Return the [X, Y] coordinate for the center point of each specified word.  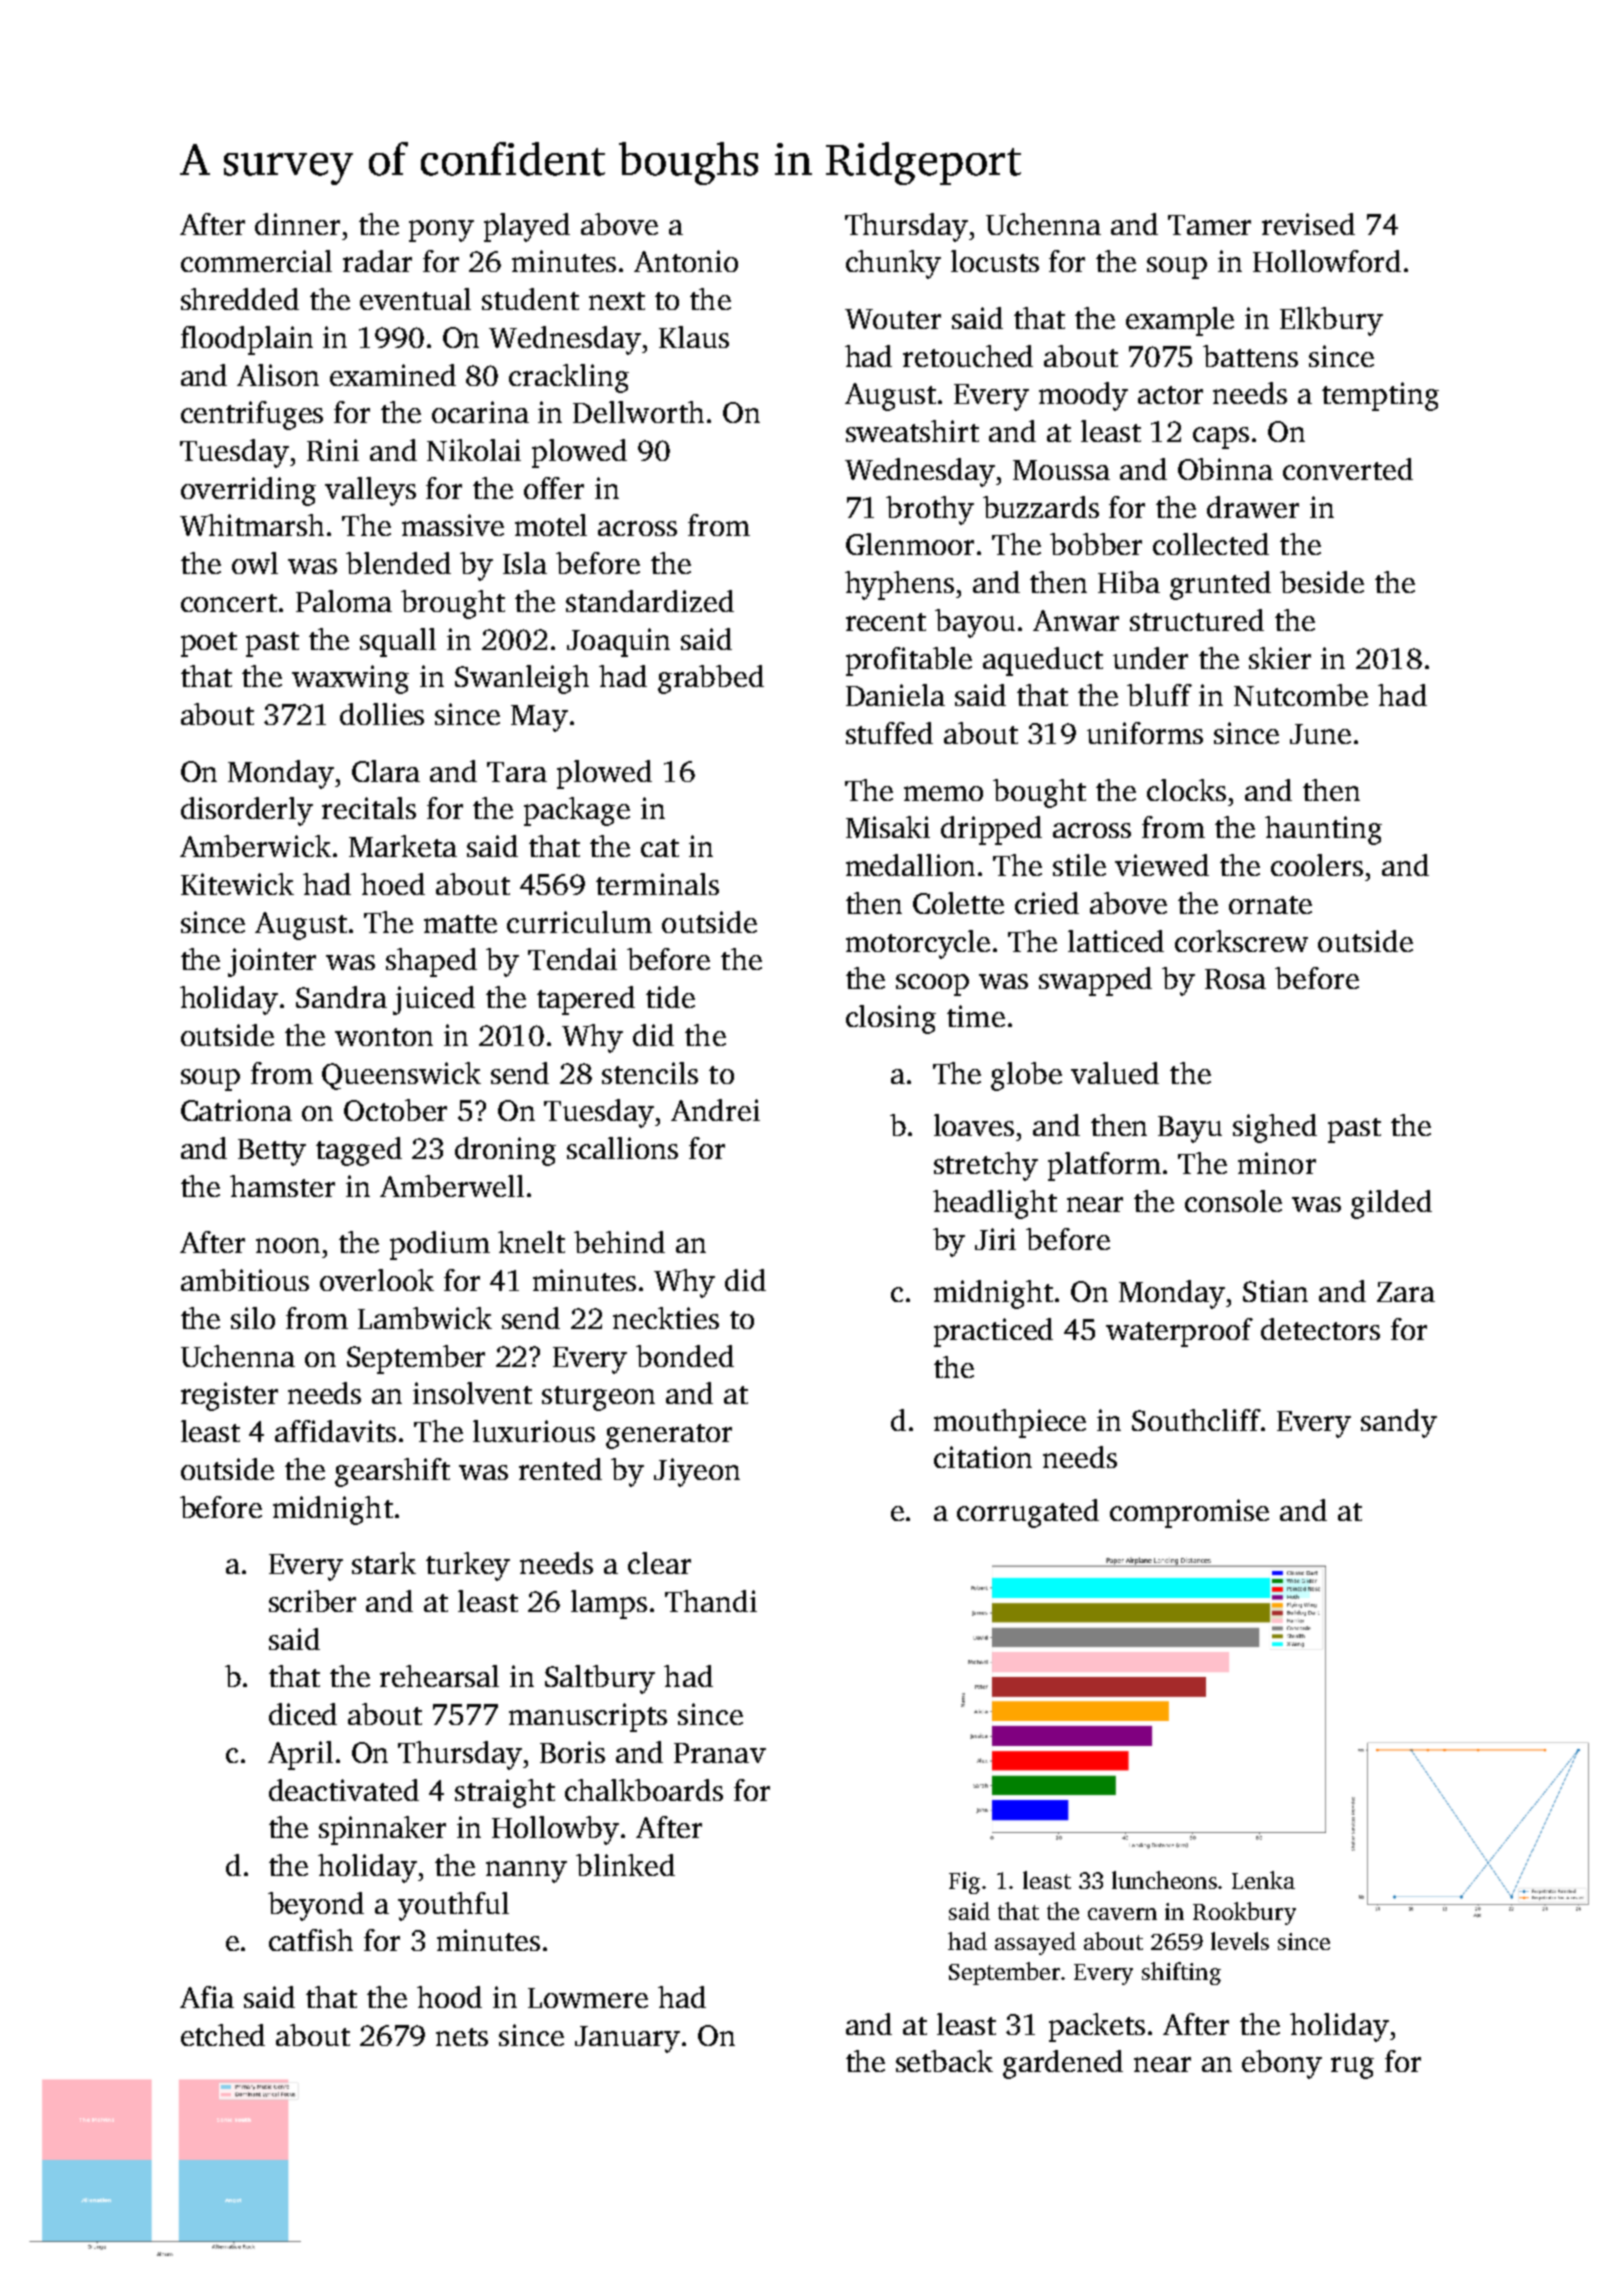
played [527, 227]
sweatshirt [912, 431]
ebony [1282, 2064]
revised [1308, 224]
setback [944, 2061]
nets [462, 2037]
